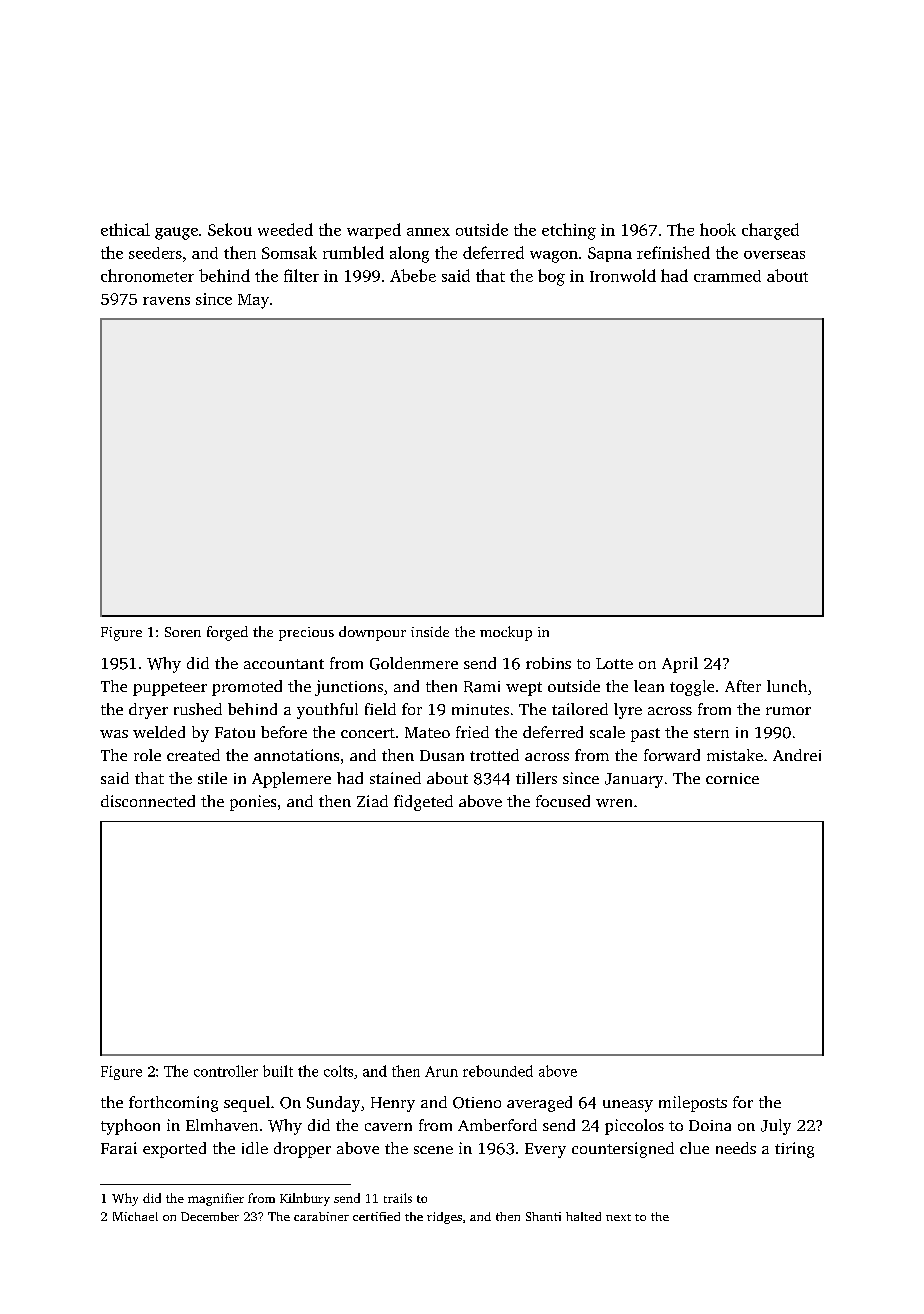 This image has width=924, height=1314. I want to click on rebounded, so click(498, 1071).
